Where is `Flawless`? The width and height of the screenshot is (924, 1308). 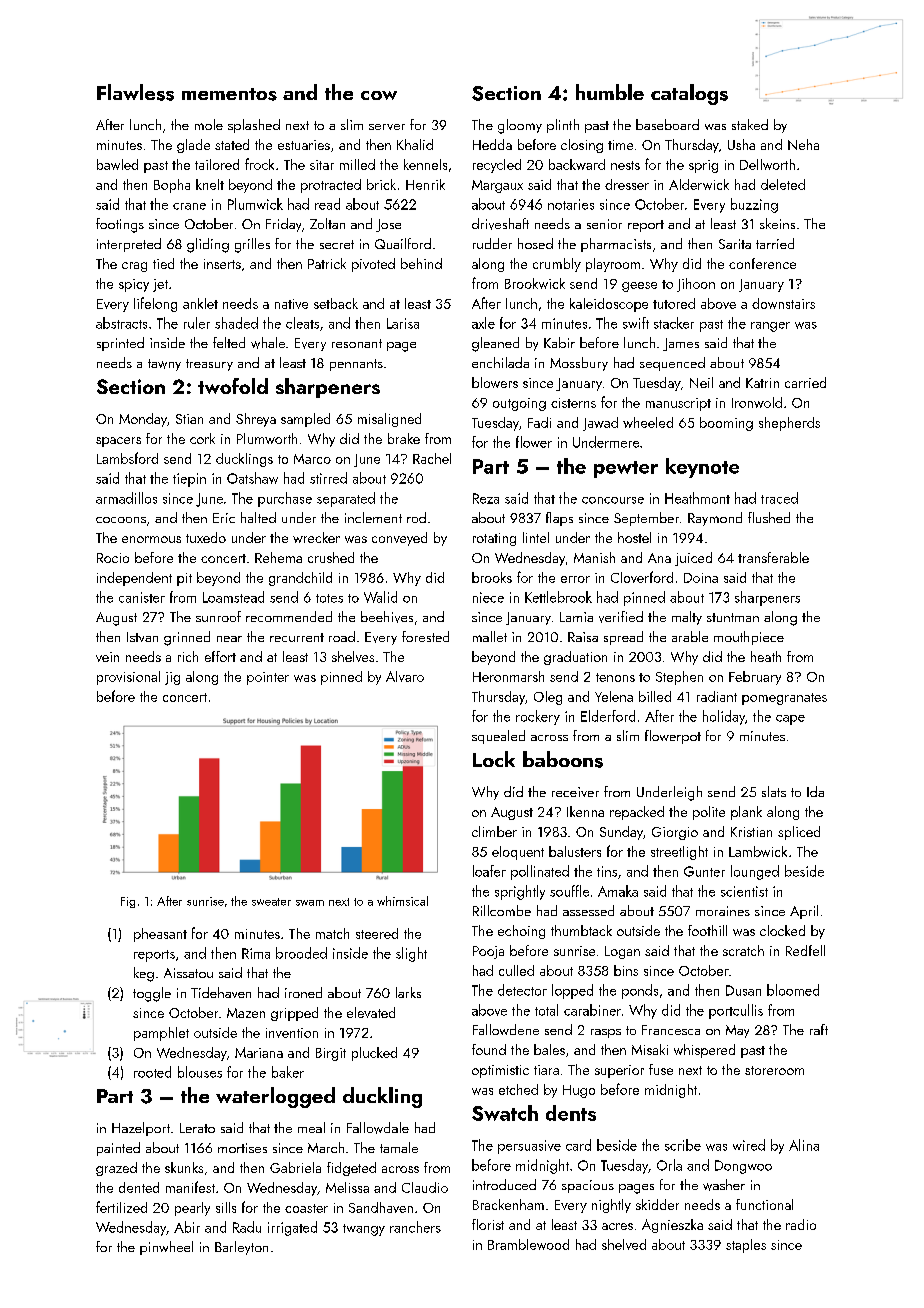 Flawless is located at coordinates (135, 92).
